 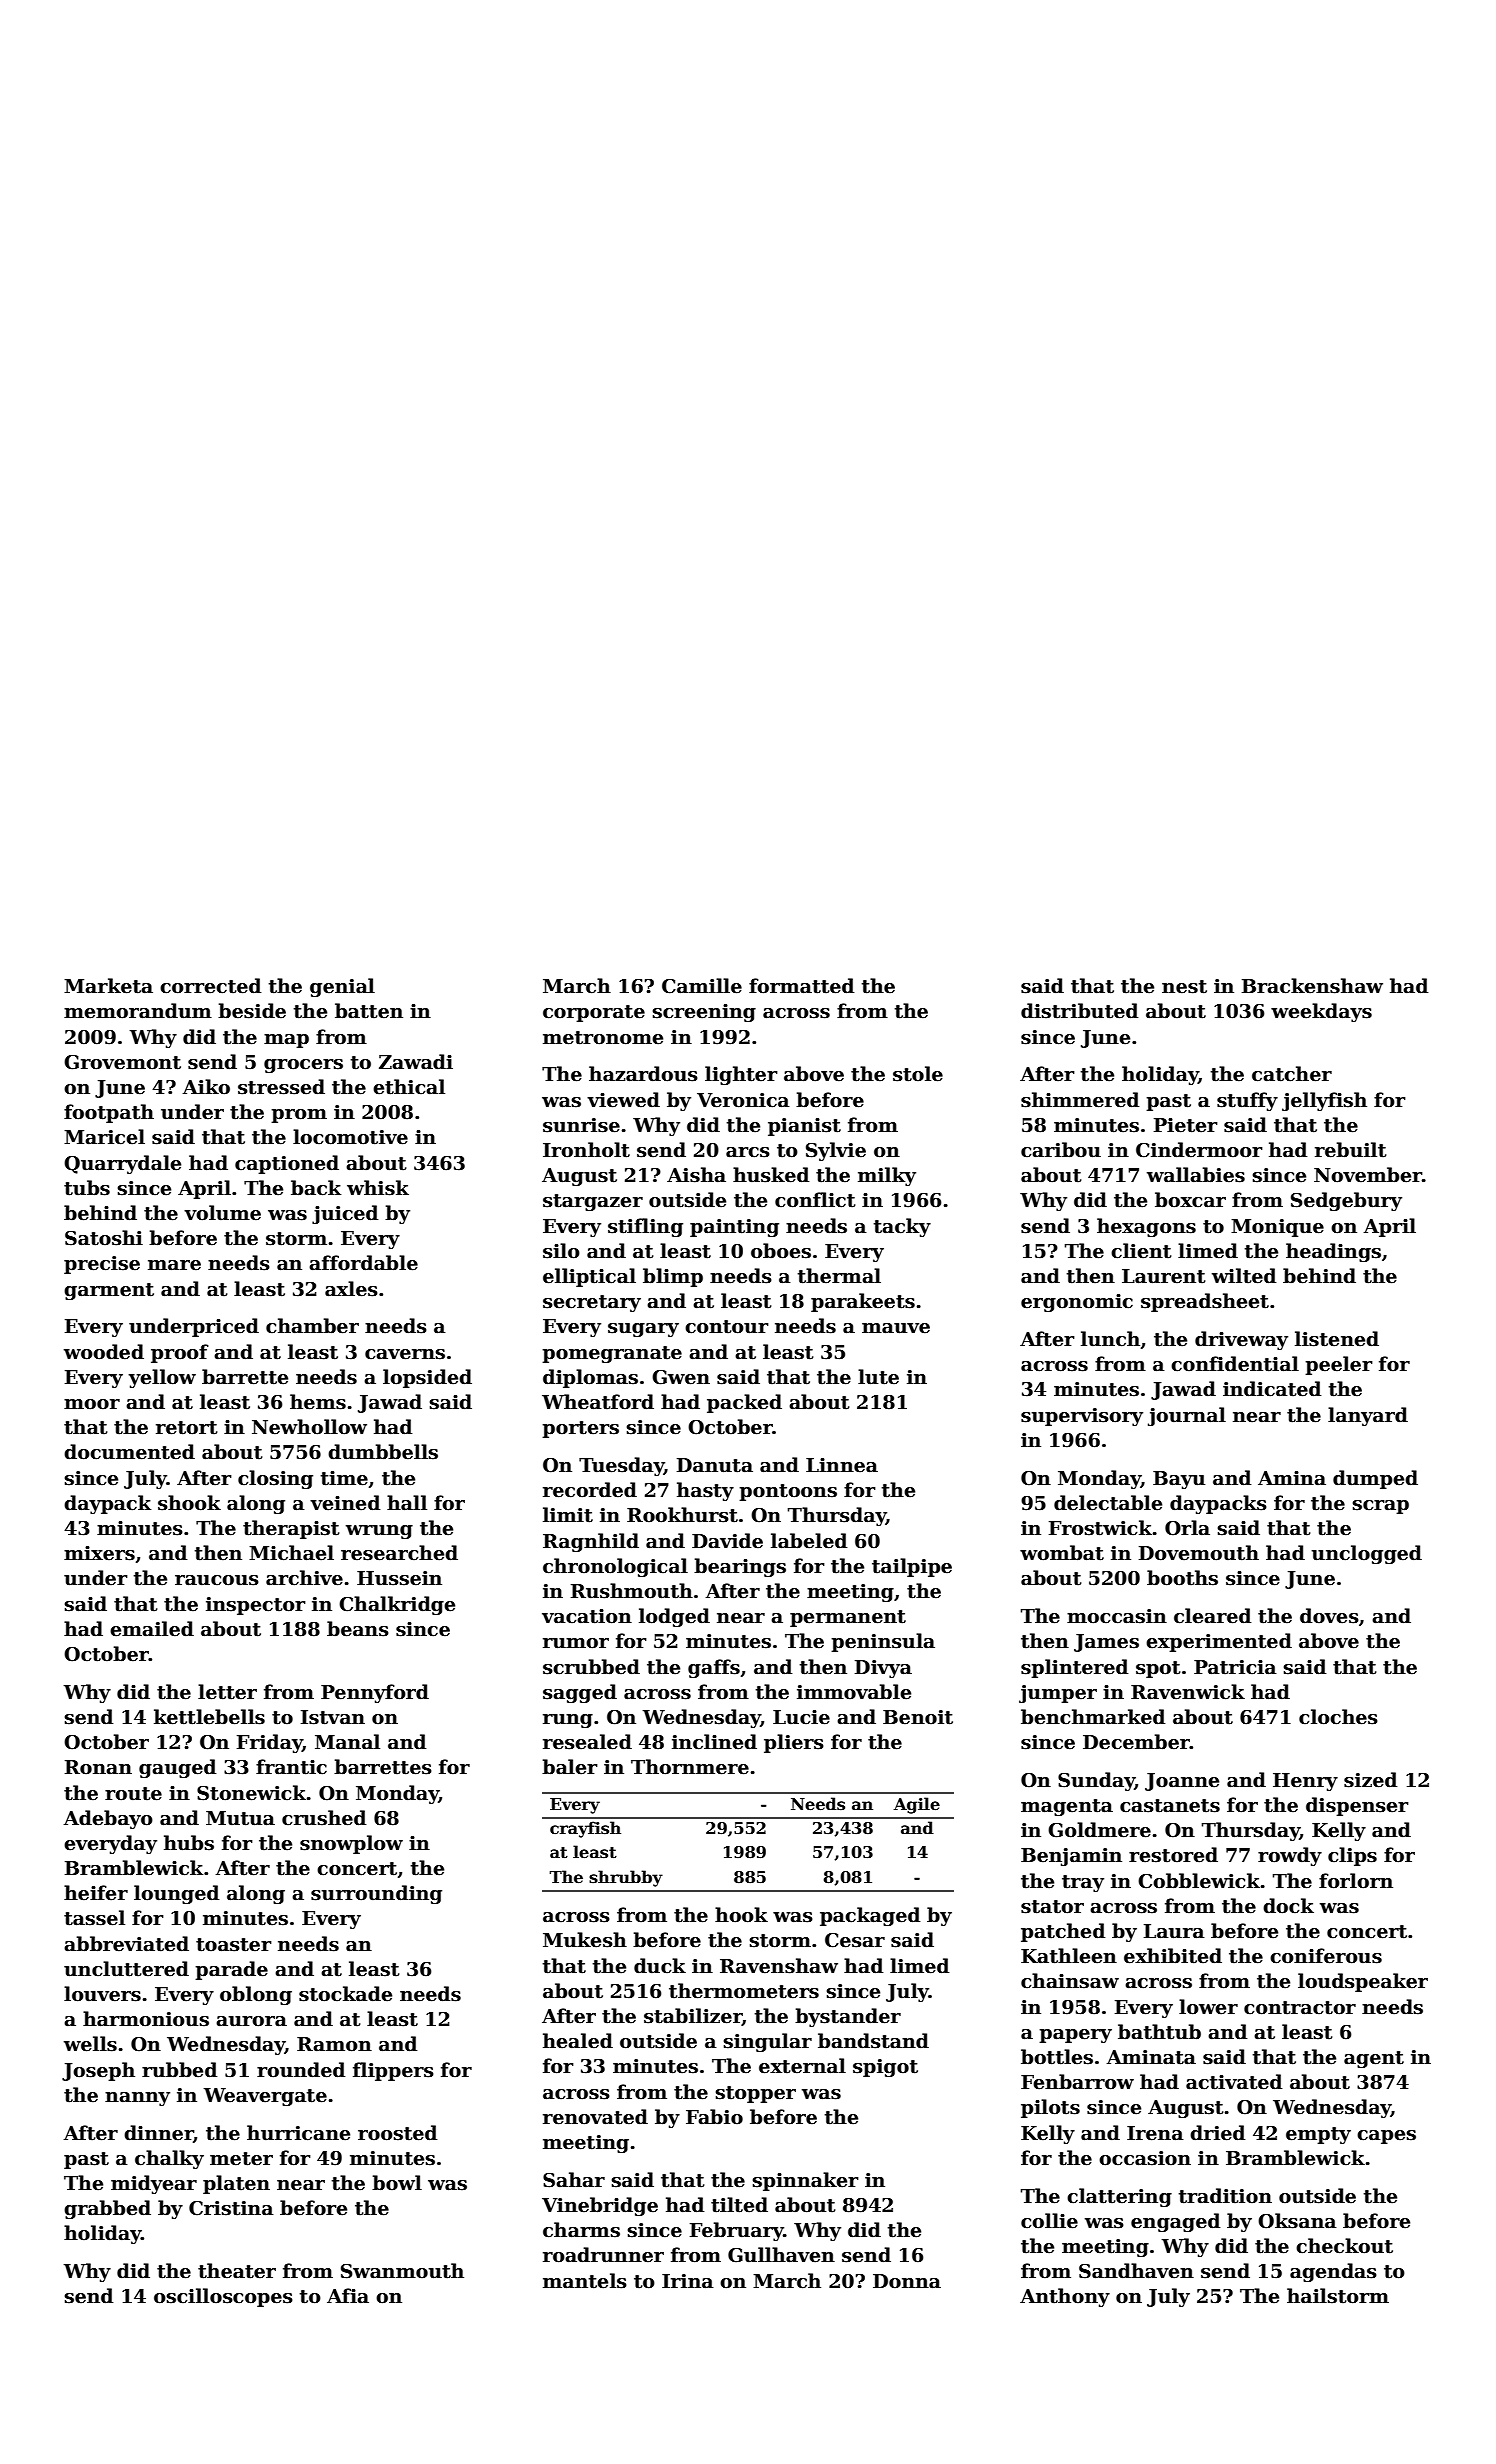 What do you see at coordinates (1182, 1782) in the screenshot?
I see `Joanne` at bounding box center [1182, 1782].
